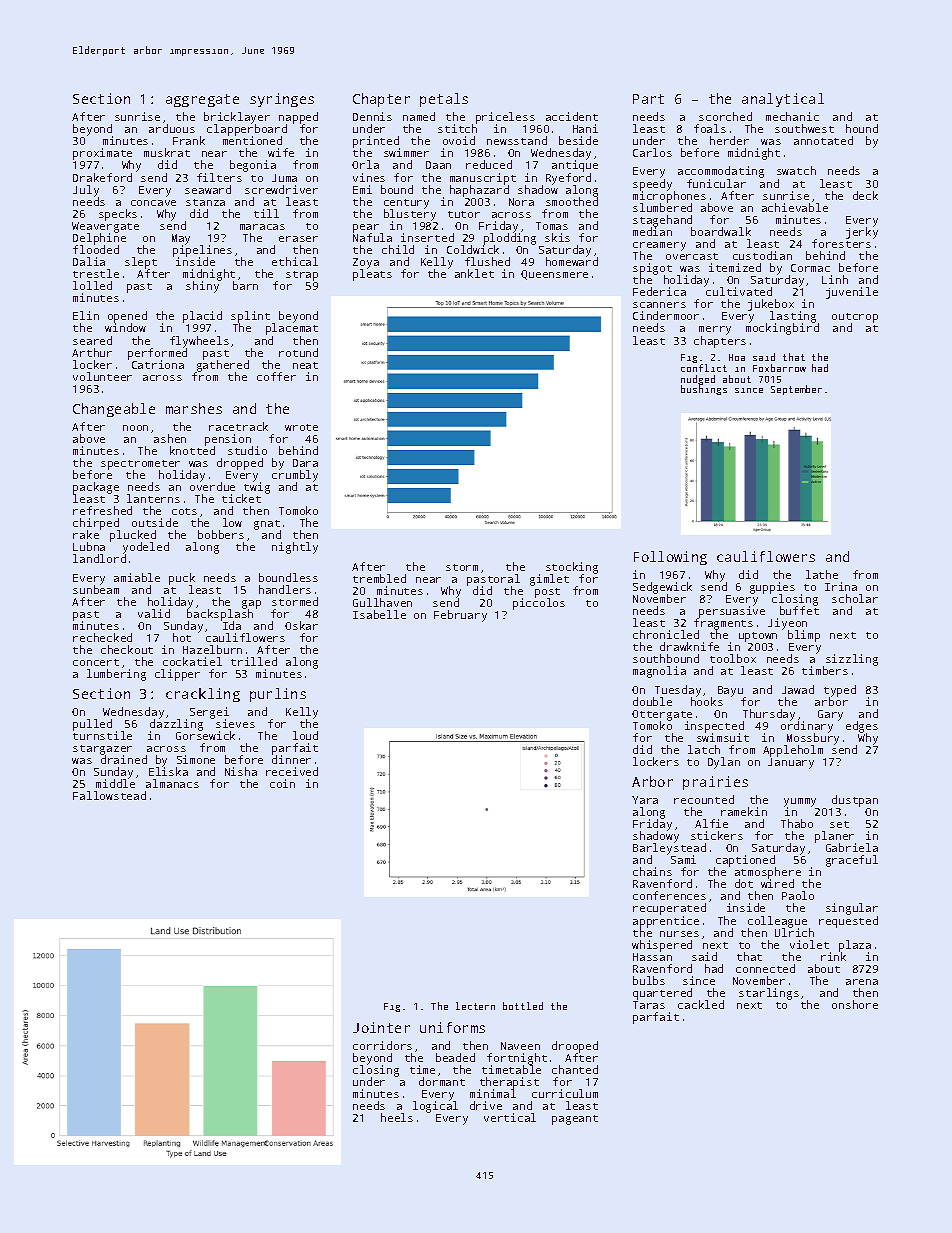  What do you see at coordinates (539, 604) in the screenshot?
I see `piccolos` at bounding box center [539, 604].
